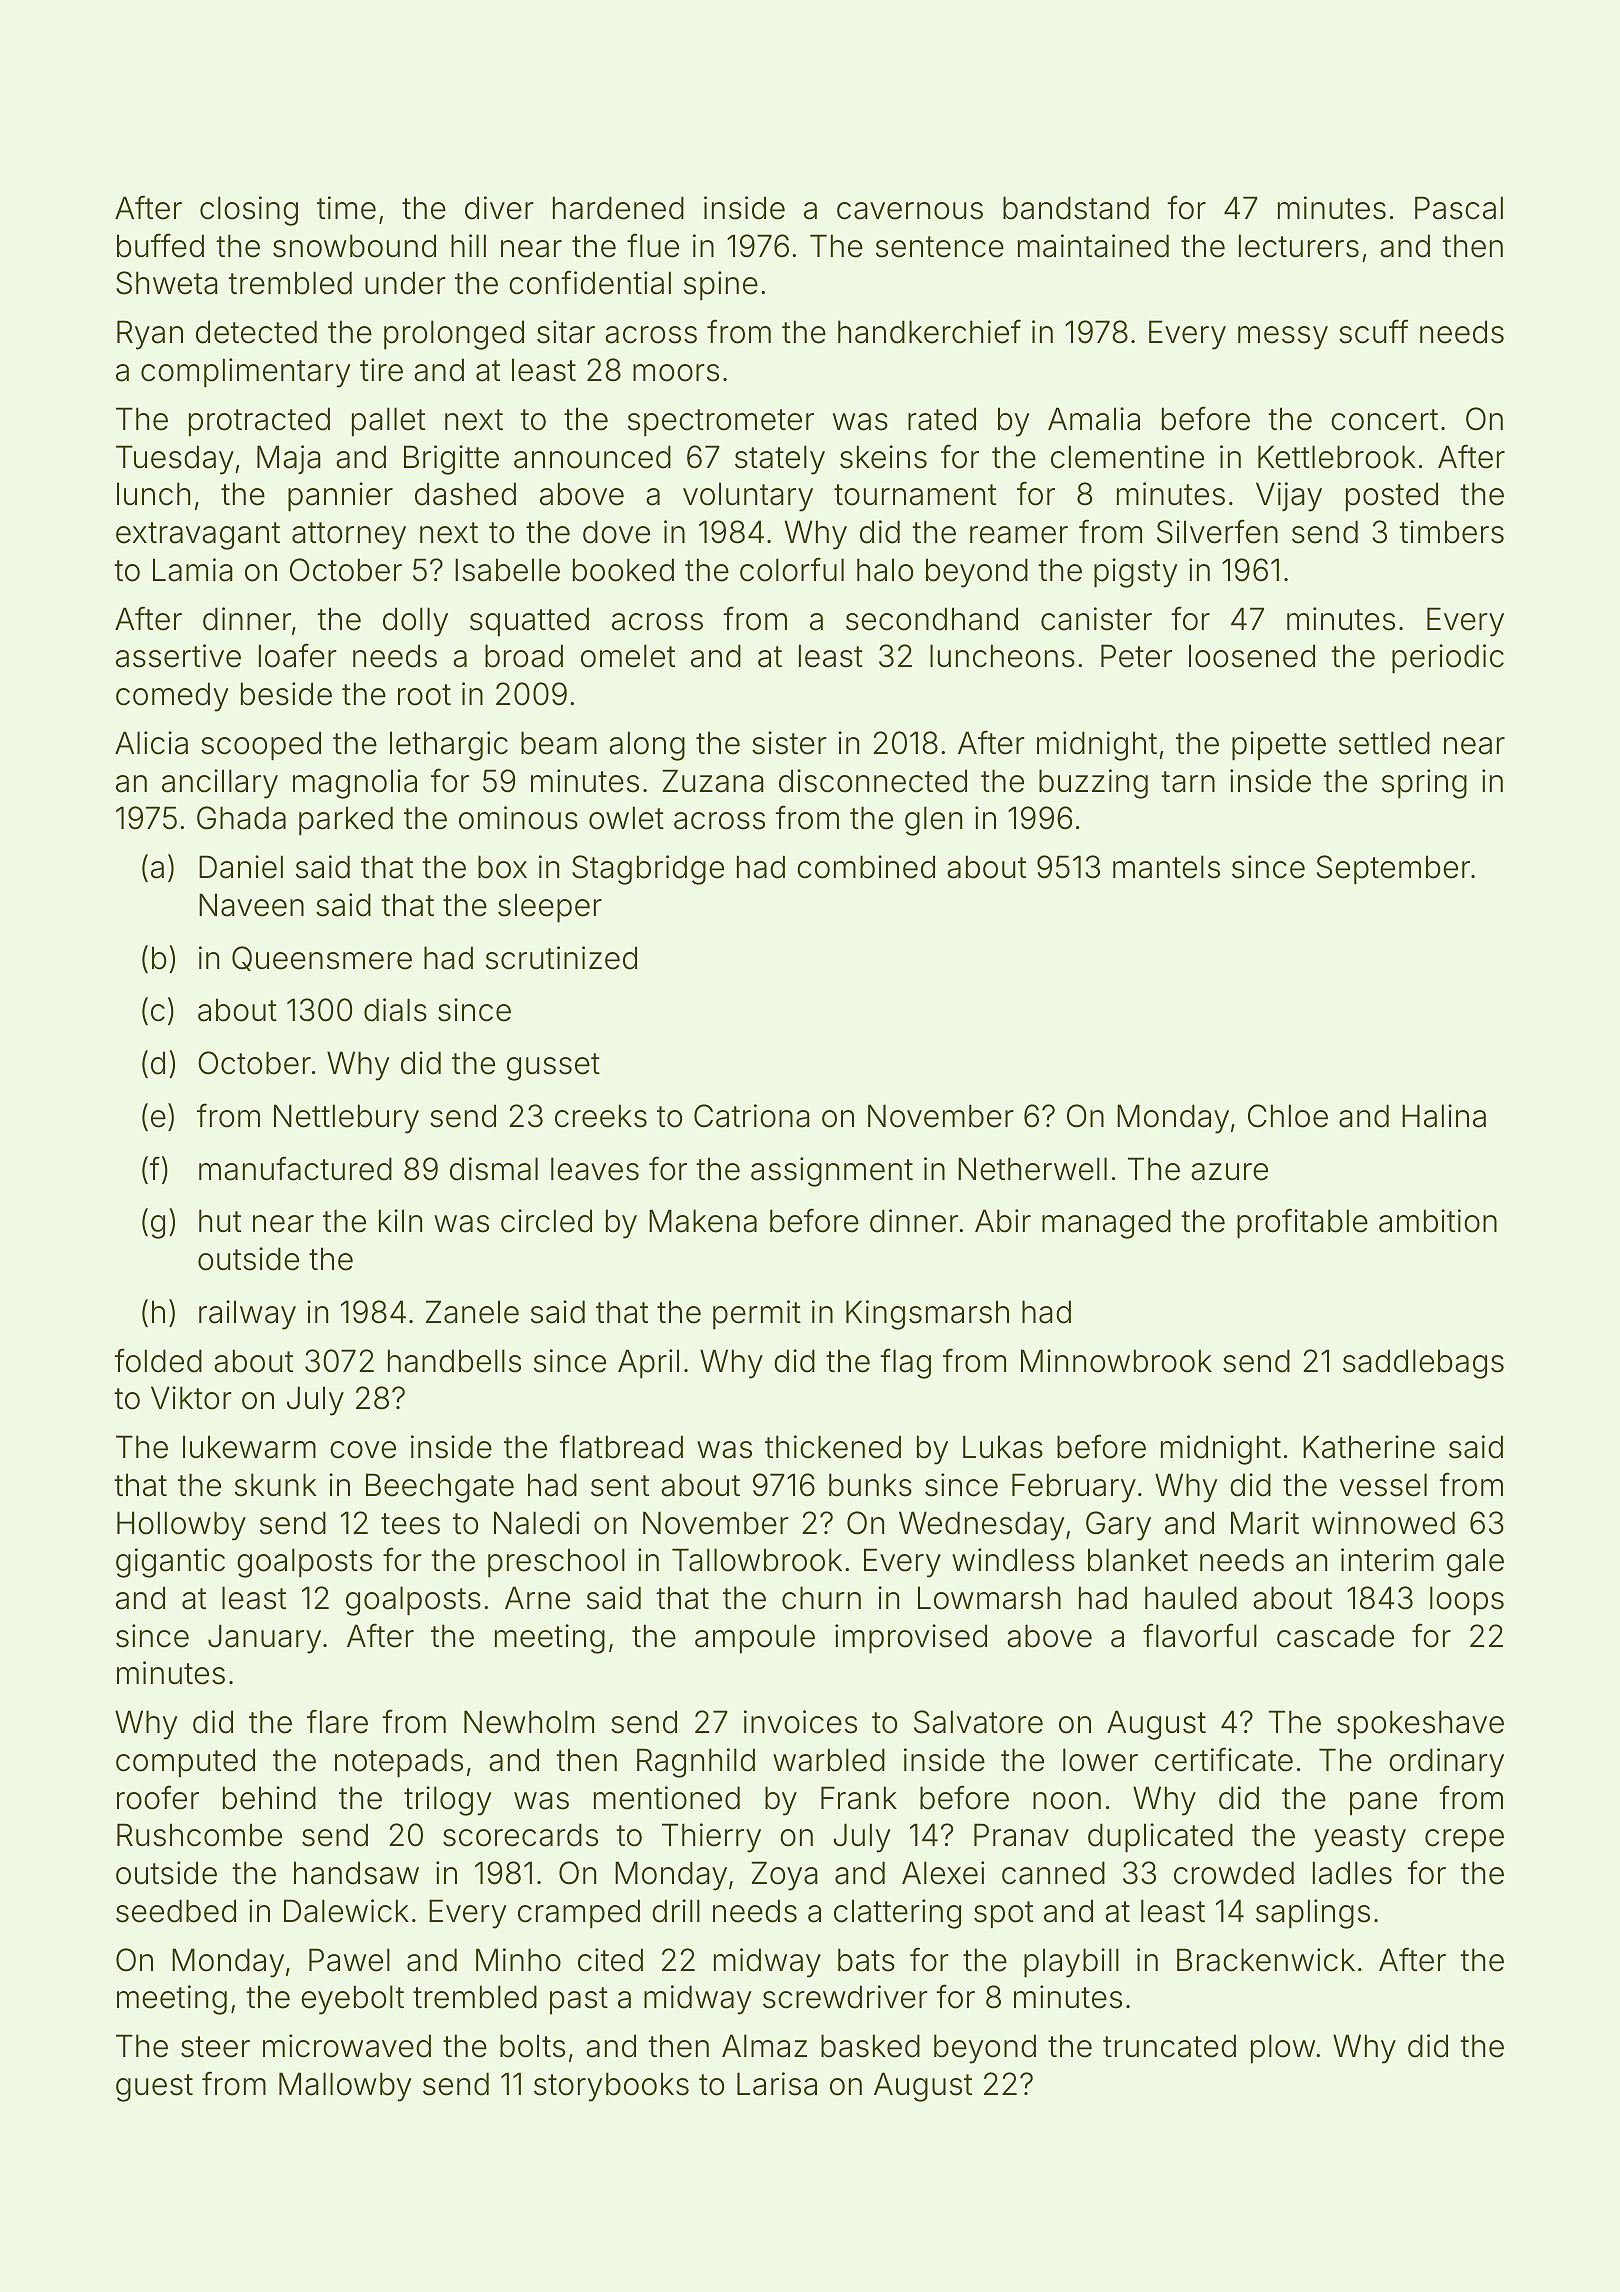 Image resolution: width=1620 pixels, height=2292 pixels. Describe the element at coordinates (410, 1524) in the screenshot. I see `tees` at that location.
